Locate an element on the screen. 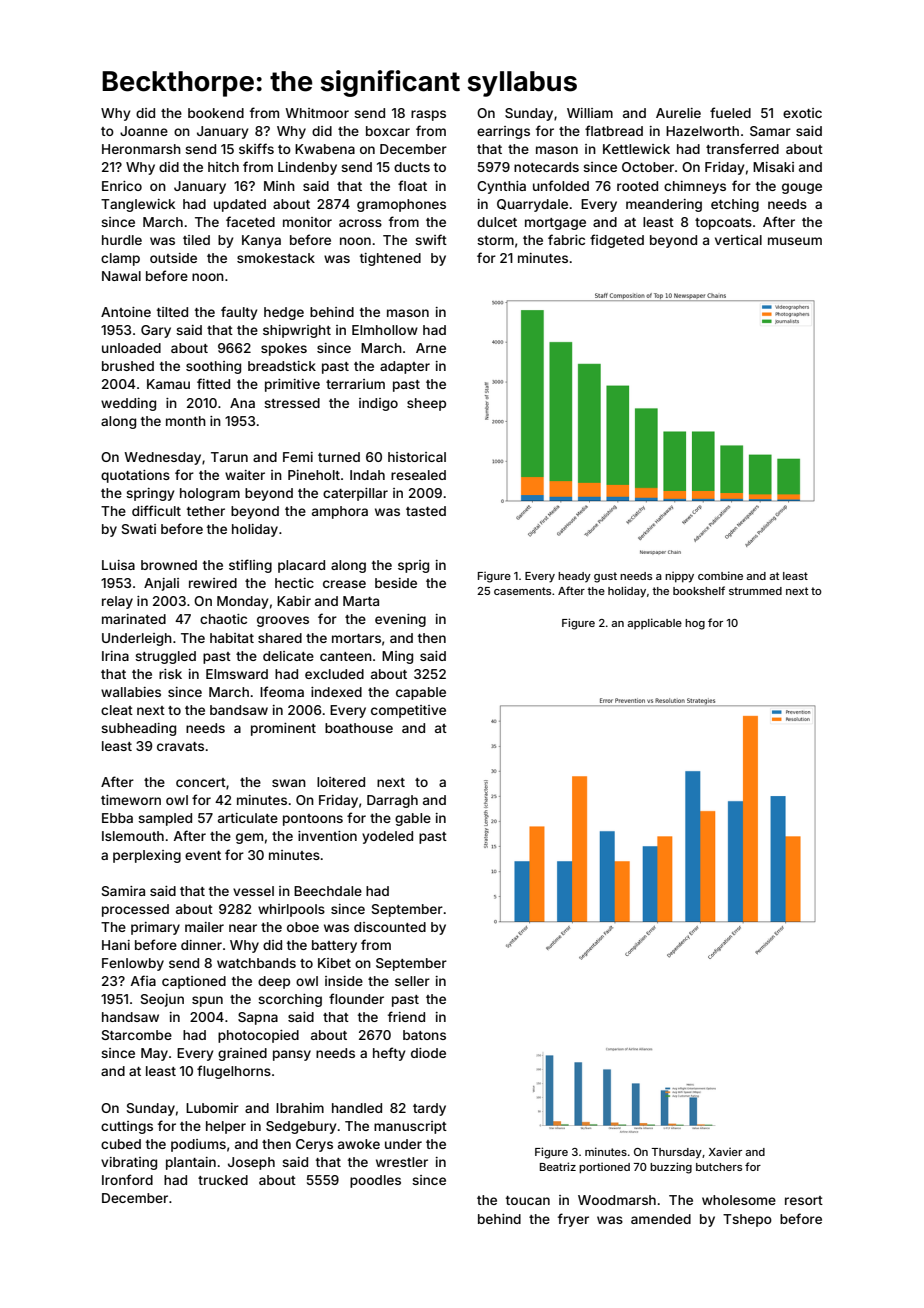 The image size is (924, 1308). Swati is located at coordinates (139, 529).
